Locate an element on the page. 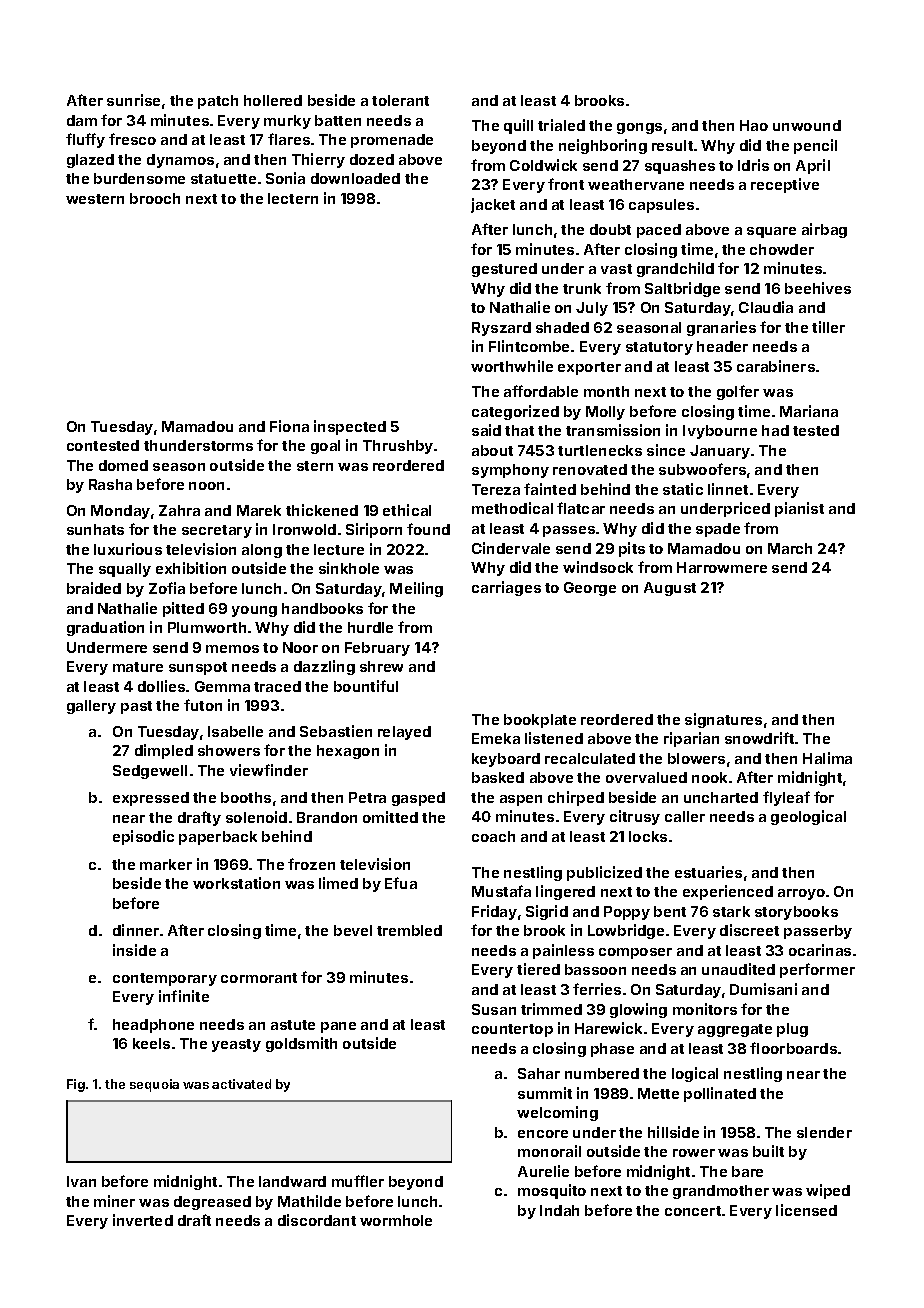 The image size is (924, 1308). Petra is located at coordinates (367, 797).
